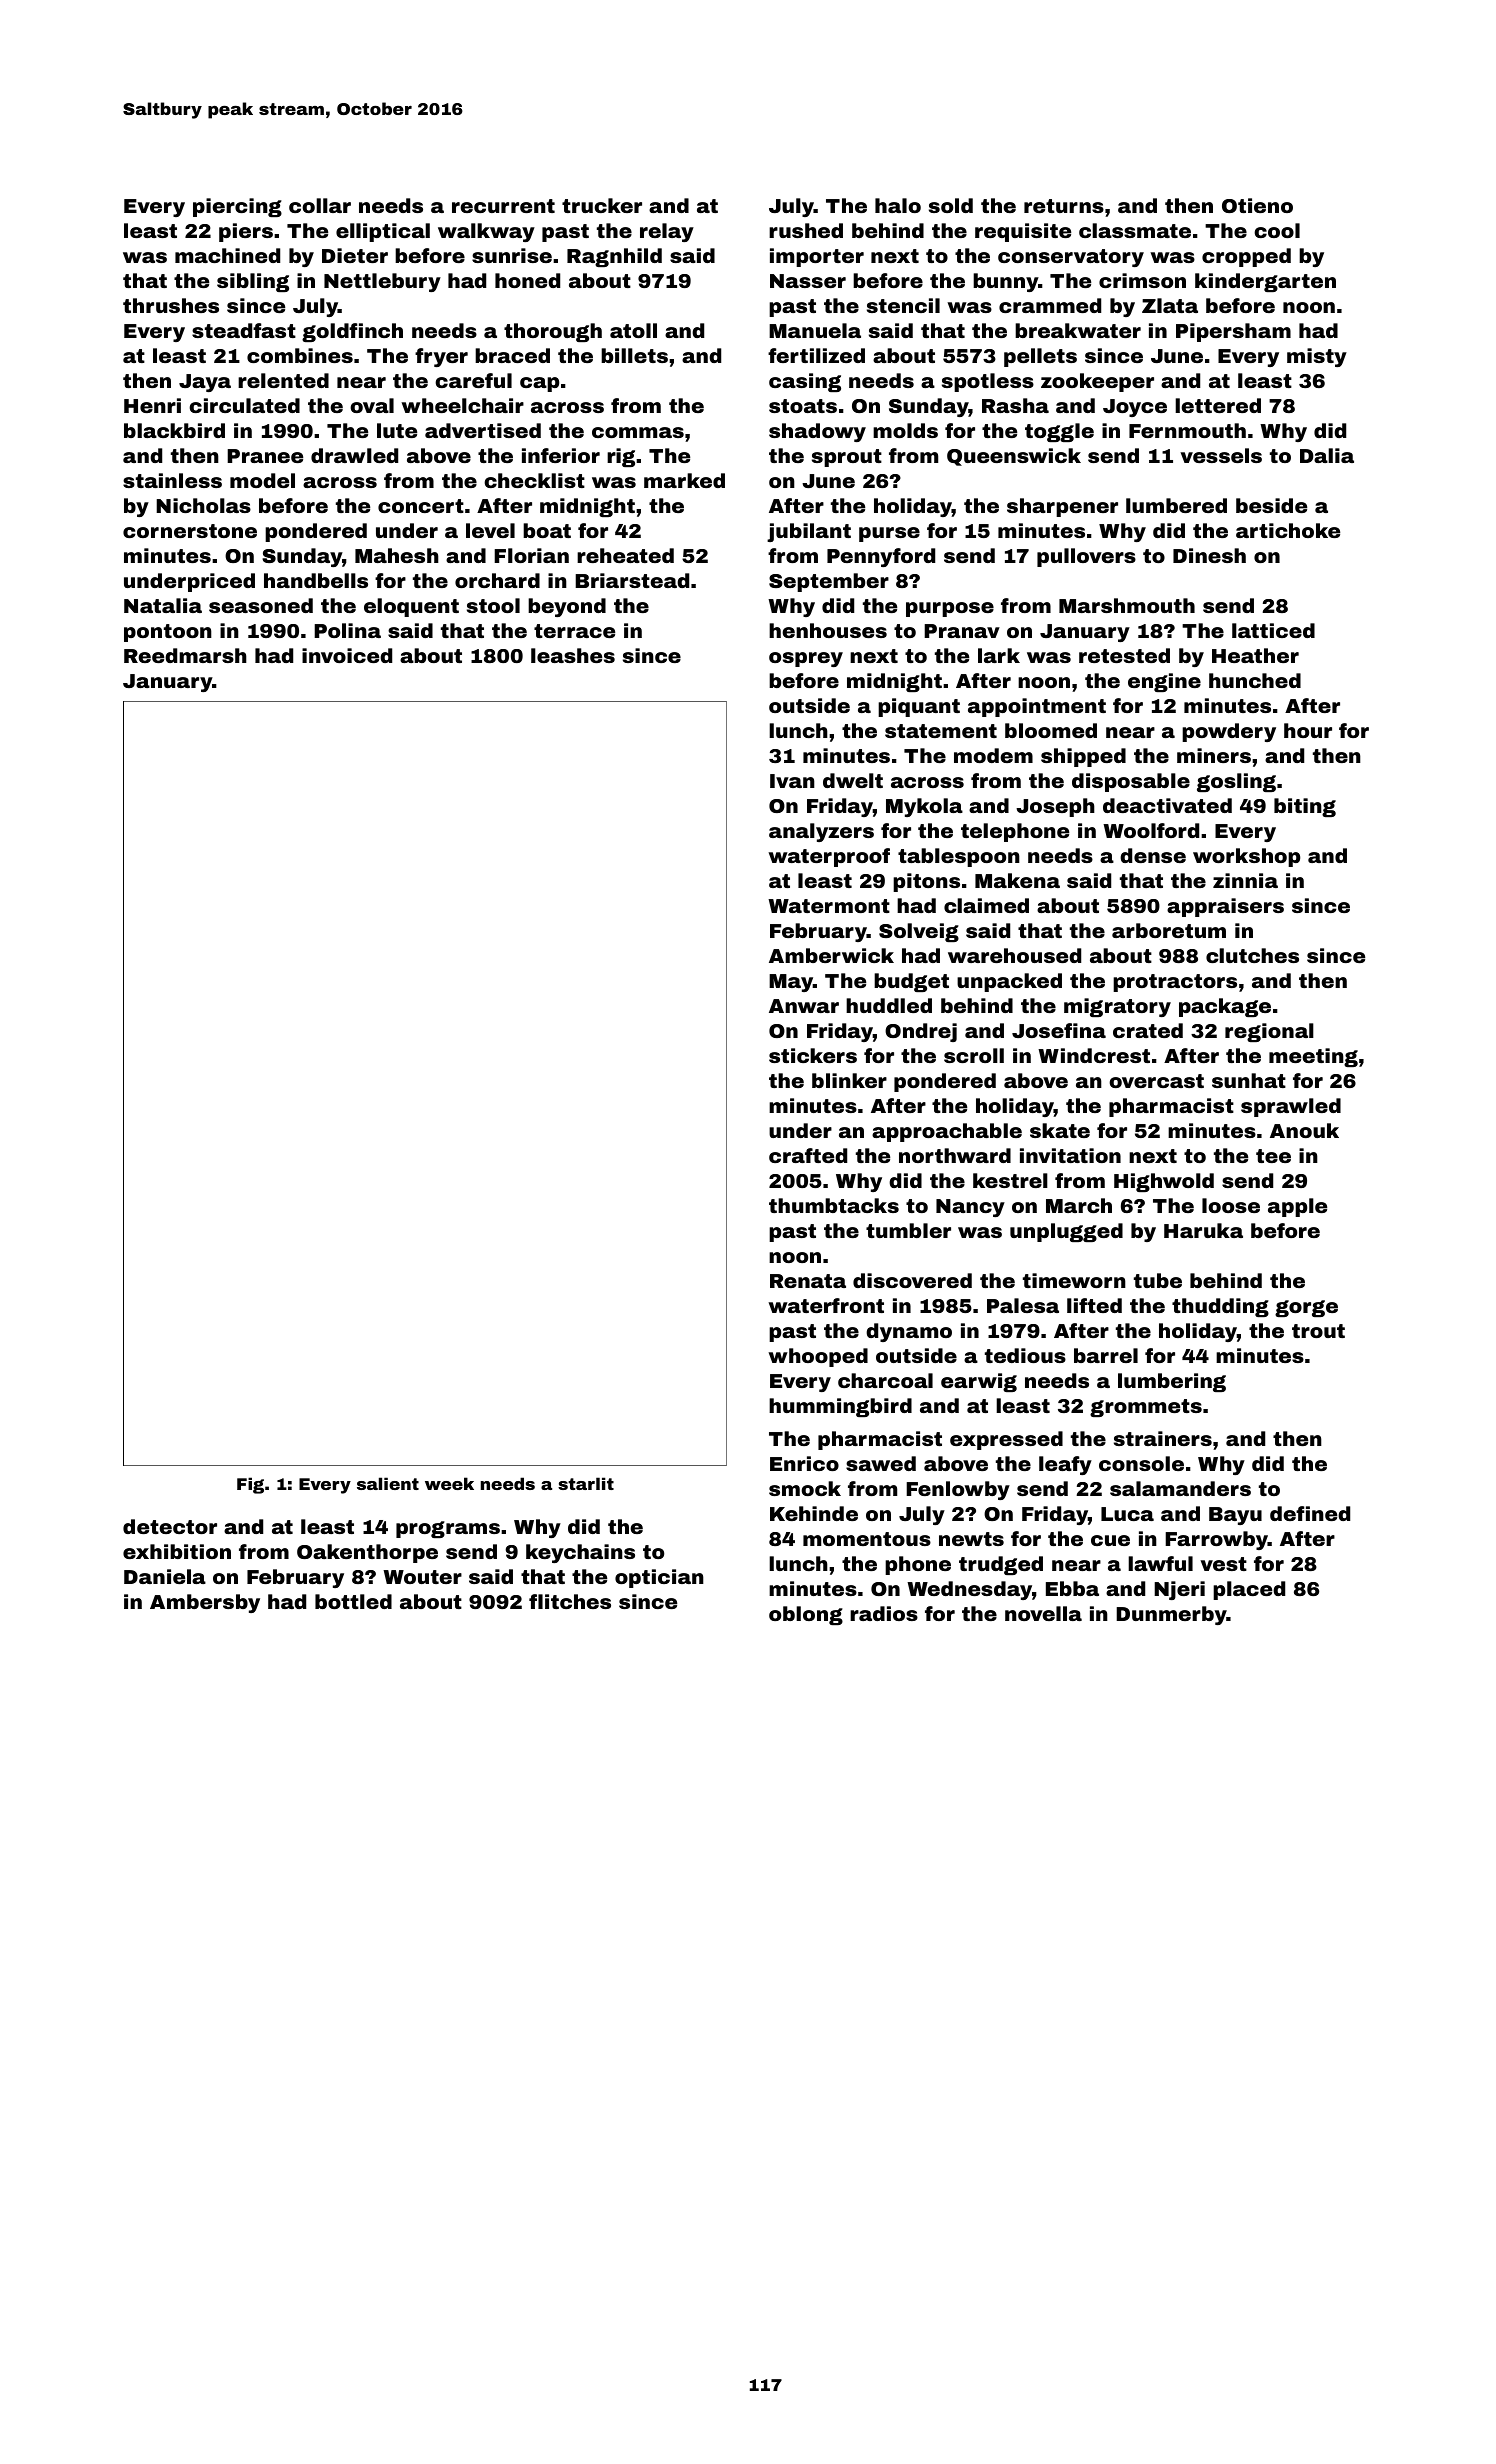 This screenshot has width=1496, height=2464. I want to click on relay, so click(667, 232).
